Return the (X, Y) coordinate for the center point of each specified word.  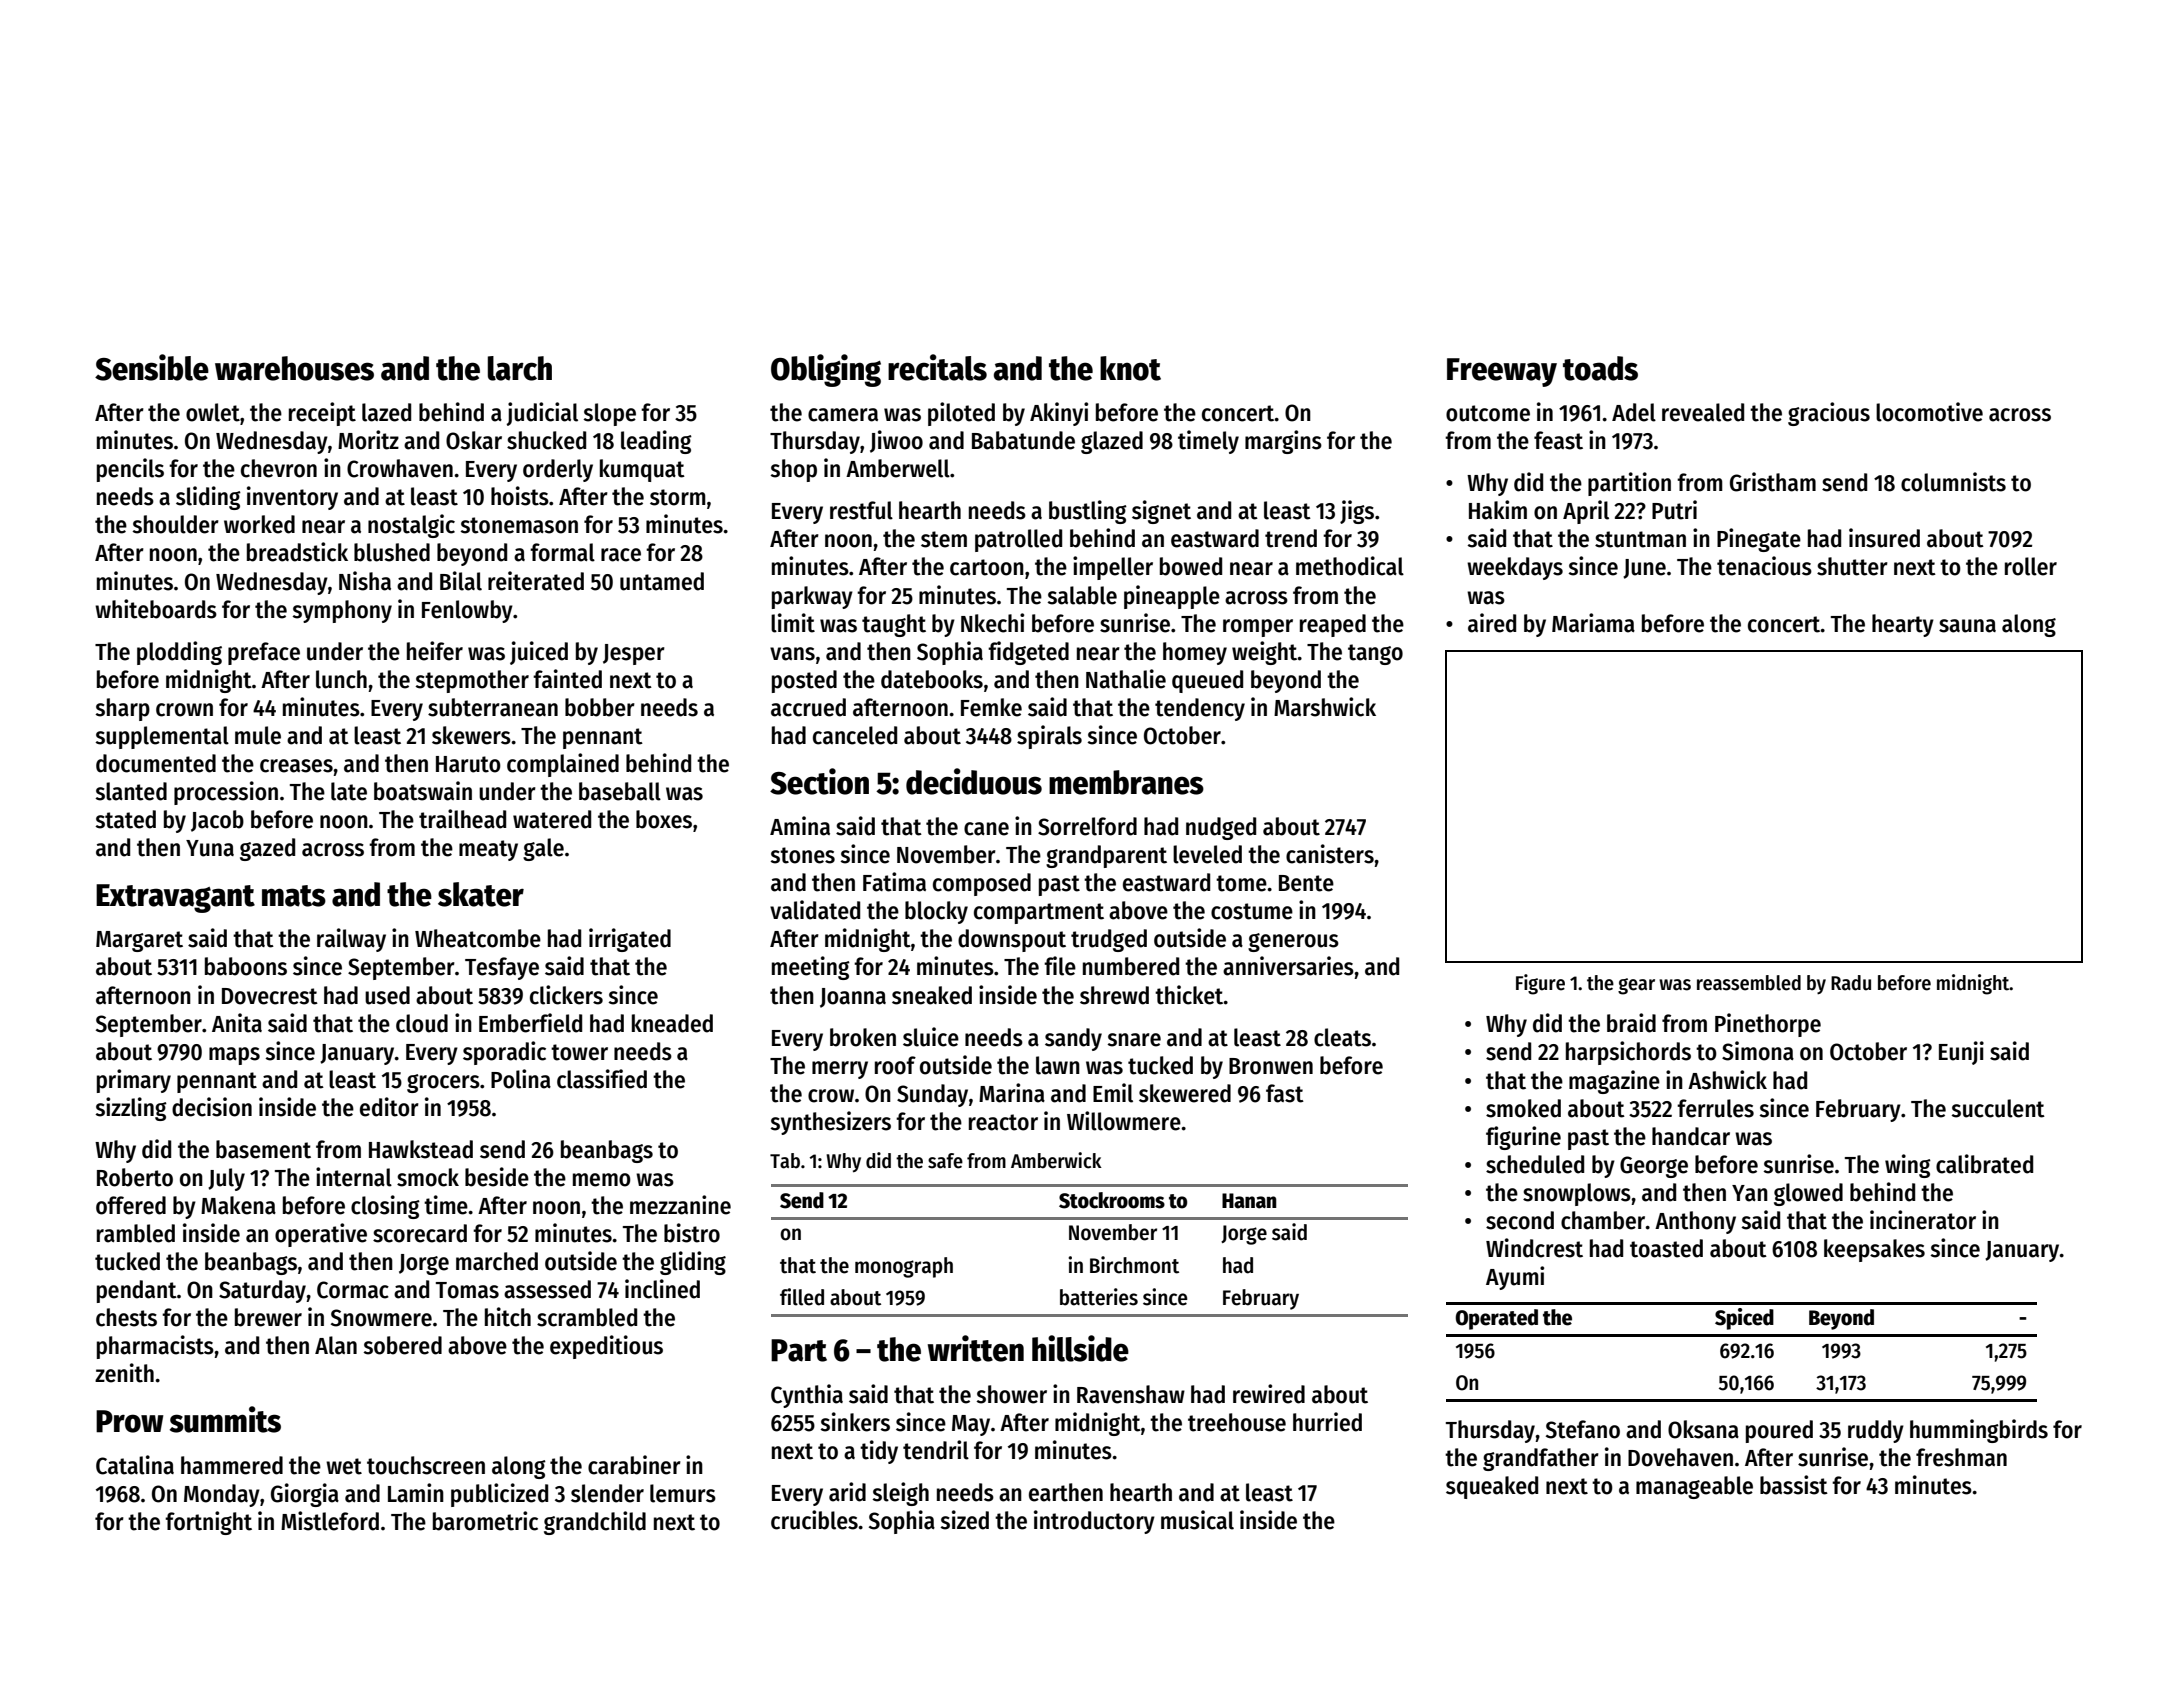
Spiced (1744, 1319)
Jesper (634, 654)
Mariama (1593, 623)
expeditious (606, 1347)
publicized (499, 1495)
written (976, 1348)
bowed (1191, 566)
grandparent (1106, 856)
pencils (130, 470)
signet (1161, 512)
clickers (566, 995)
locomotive (1929, 412)
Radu (1851, 983)
